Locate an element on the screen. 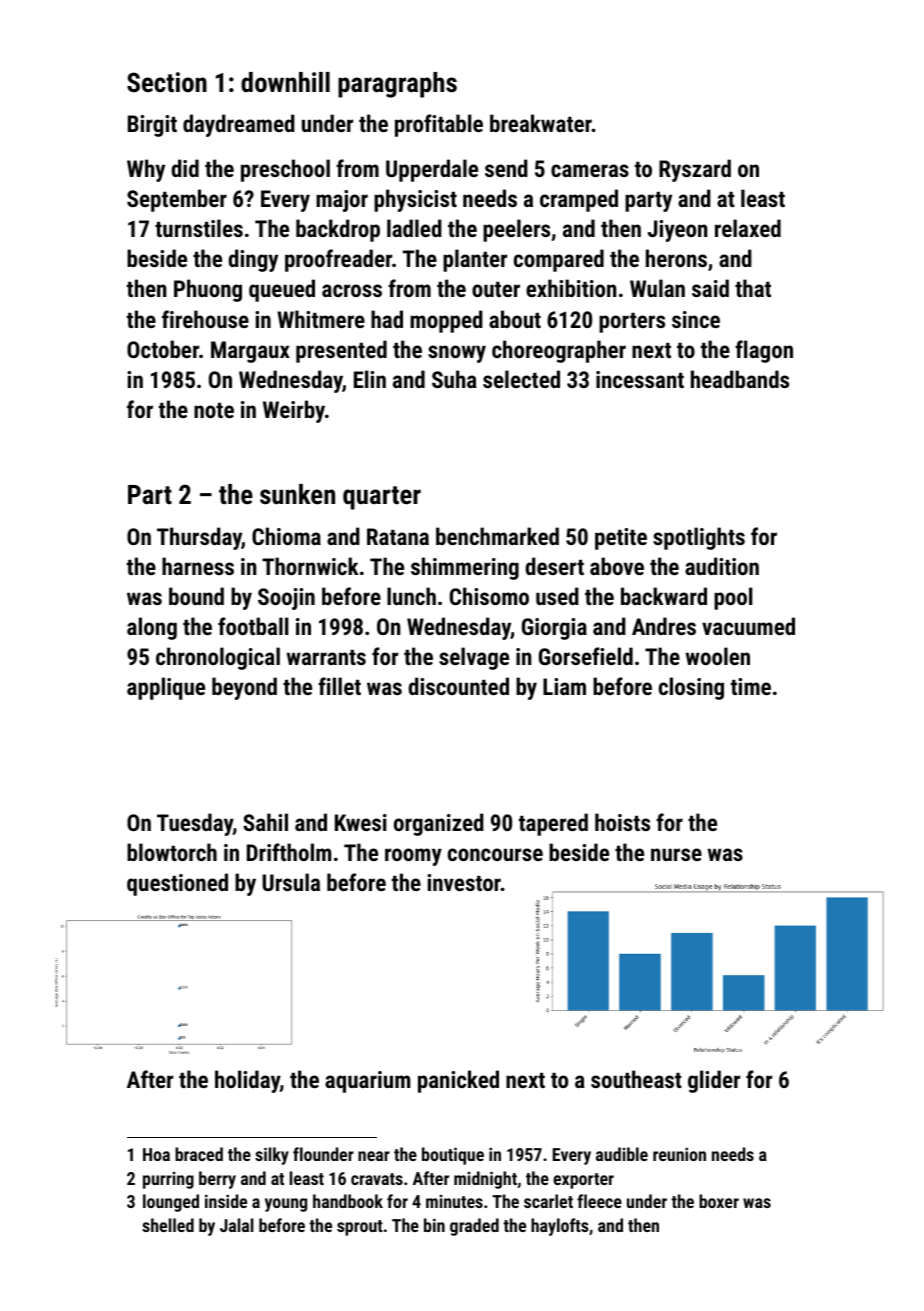  downhill is located at coordinates (285, 82).
